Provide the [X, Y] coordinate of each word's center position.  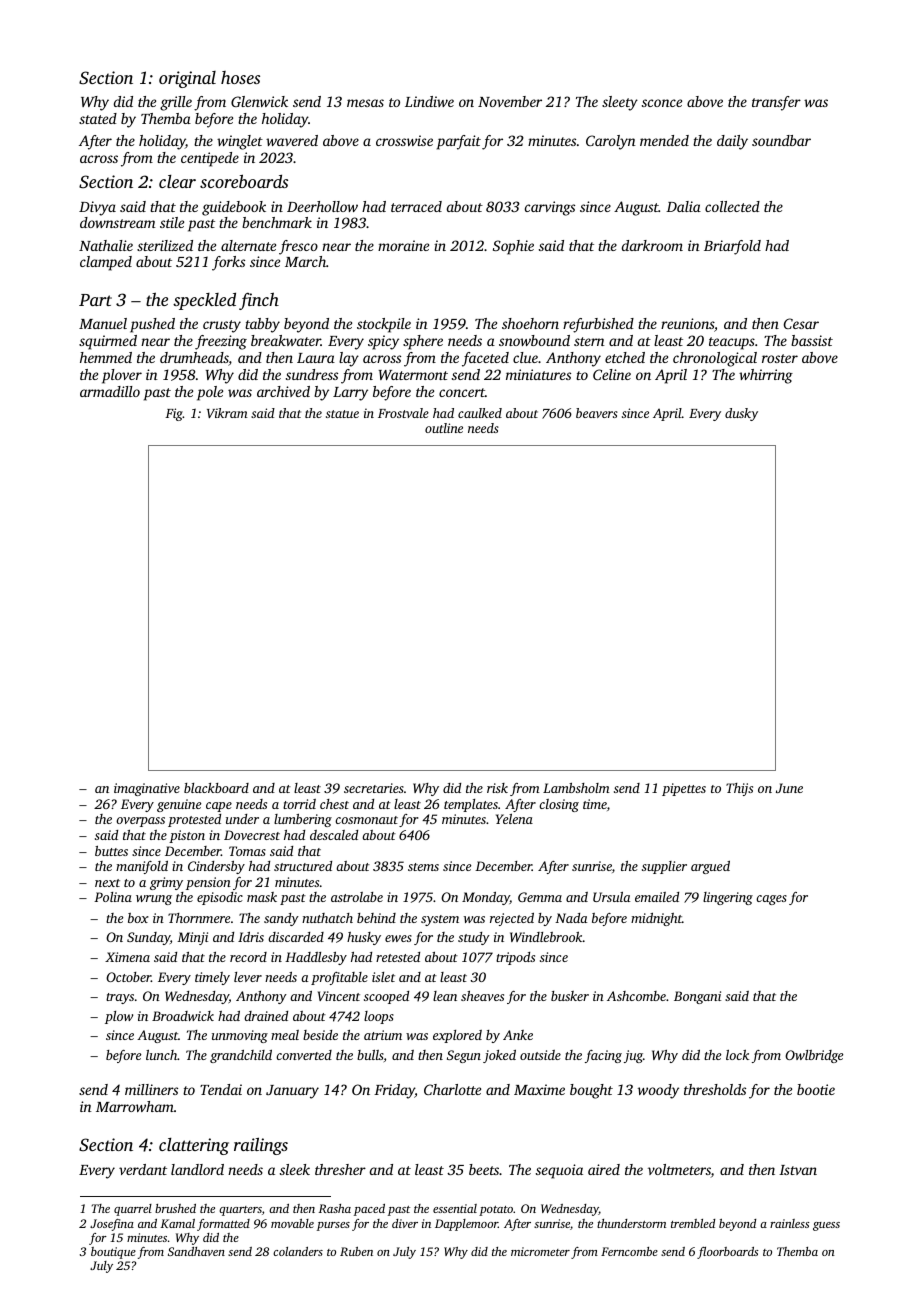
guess [826, 1226]
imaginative [147, 789]
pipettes [684, 789]
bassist [812, 340]
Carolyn [611, 142]
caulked [480, 413]
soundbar [781, 140]
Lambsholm [576, 788]
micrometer [540, 1251]
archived [283, 391]
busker [570, 996]
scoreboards [244, 181]
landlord [197, 1169]
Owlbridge [814, 1056]
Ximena [127, 957]
